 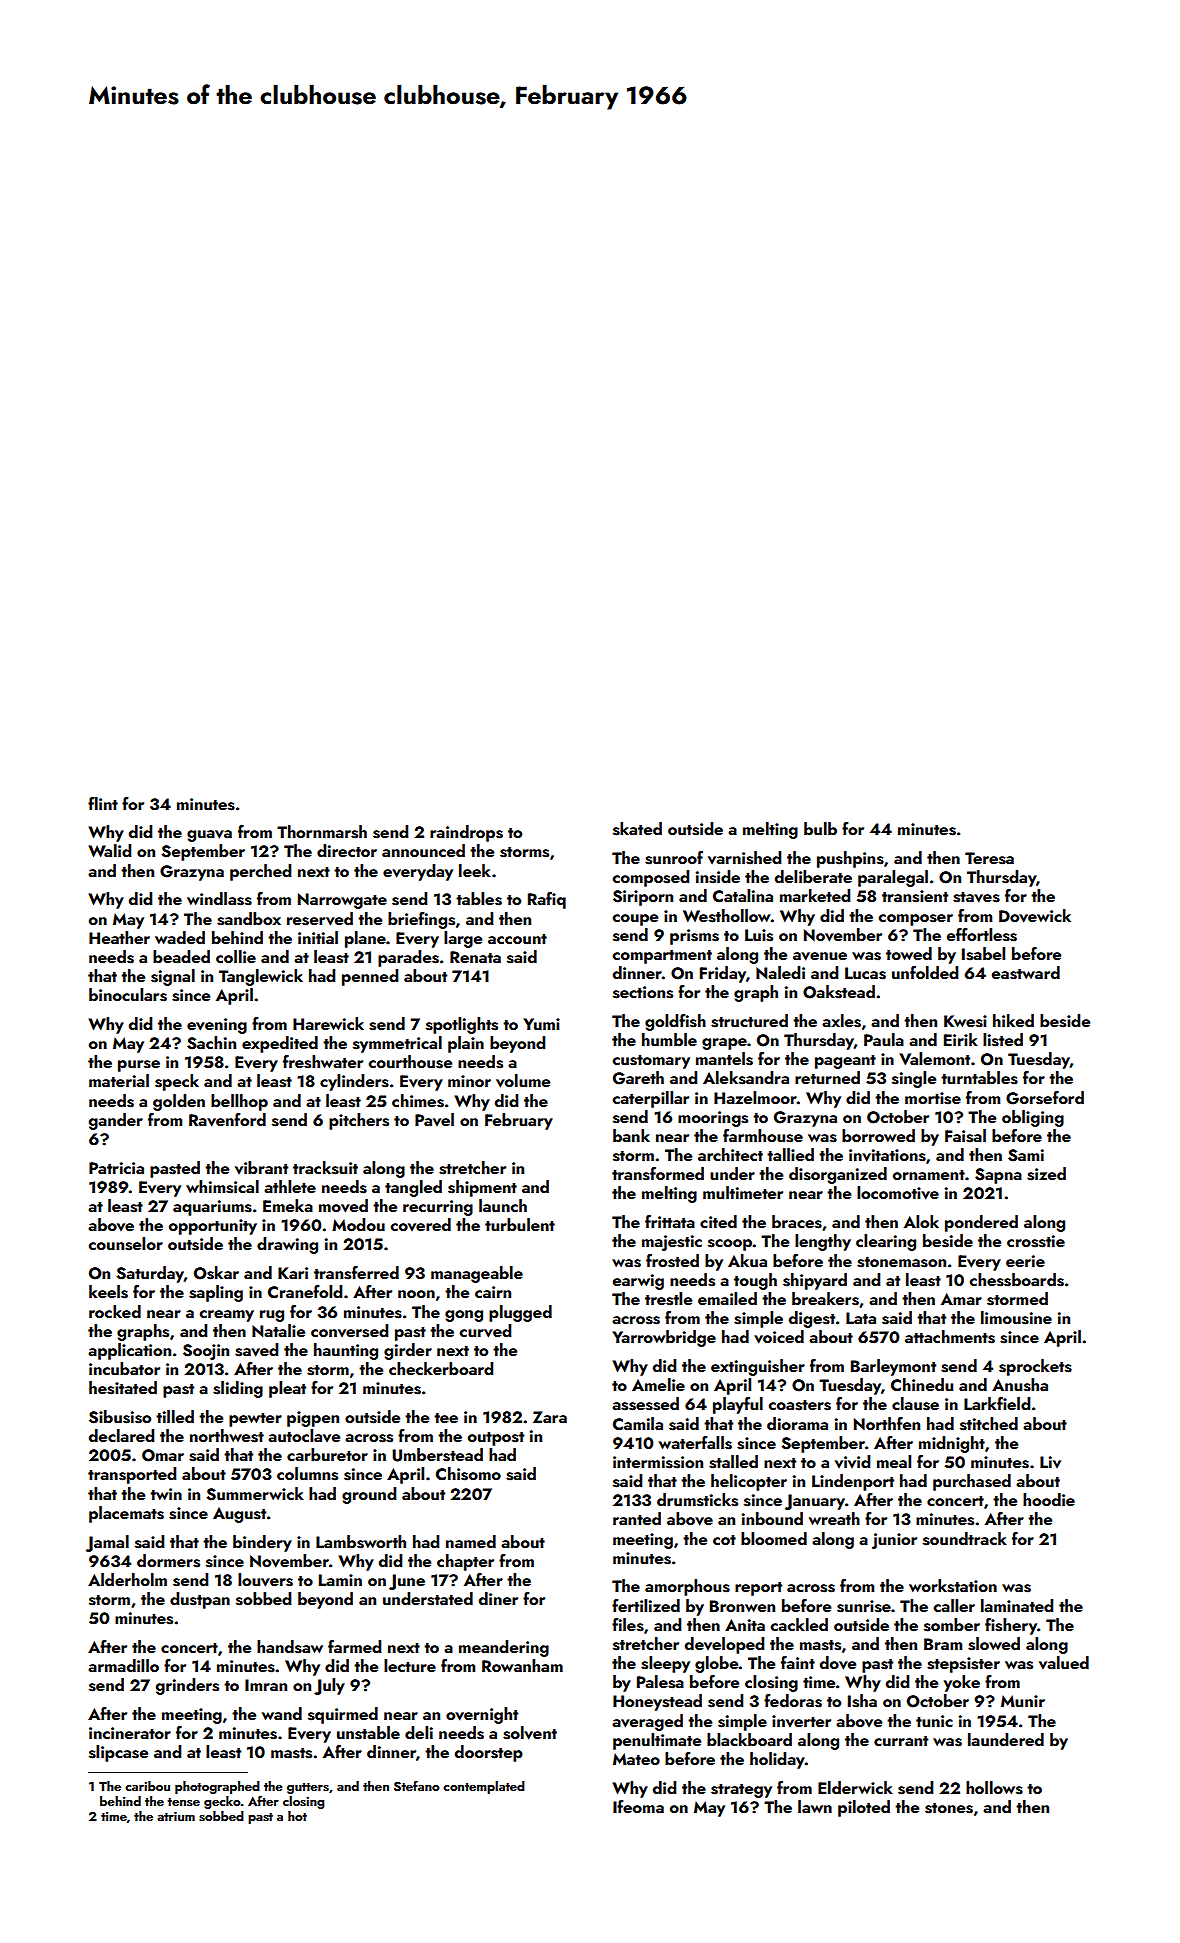 What do you see at coordinates (1045, 1098) in the document?
I see `Gorseford` at bounding box center [1045, 1098].
